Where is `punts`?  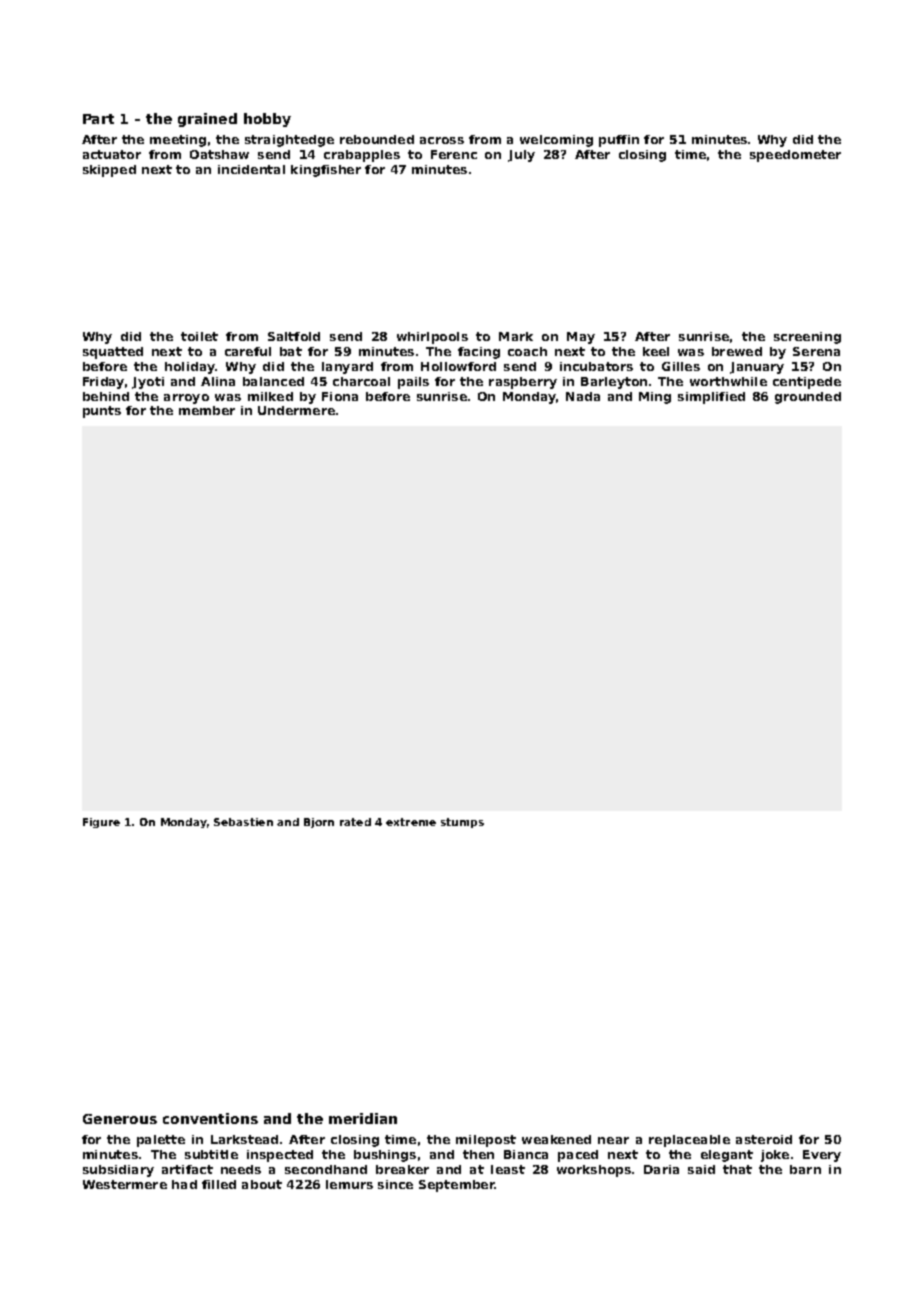 punts is located at coordinates (102, 412).
